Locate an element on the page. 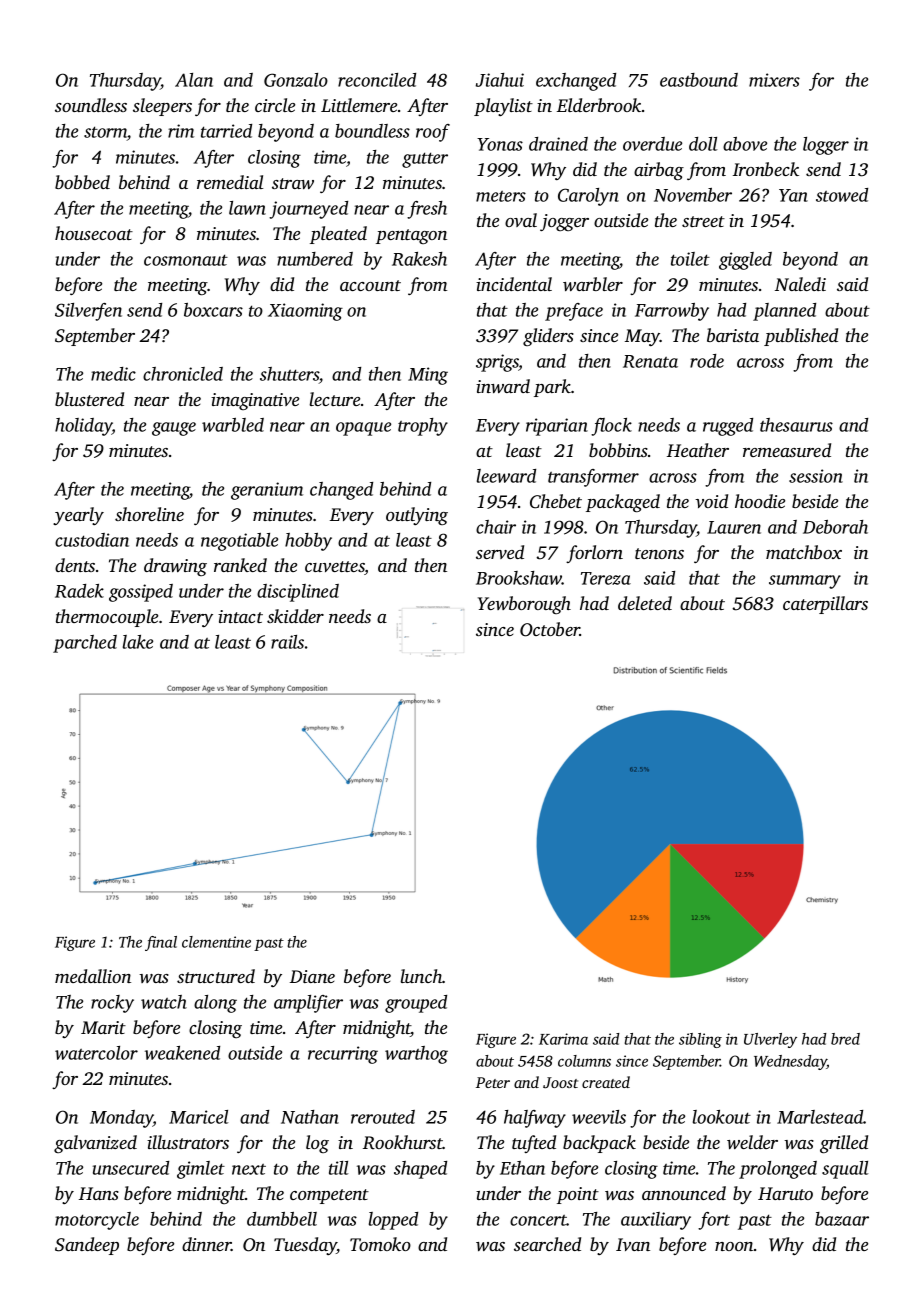  remedial is located at coordinates (230, 182).
